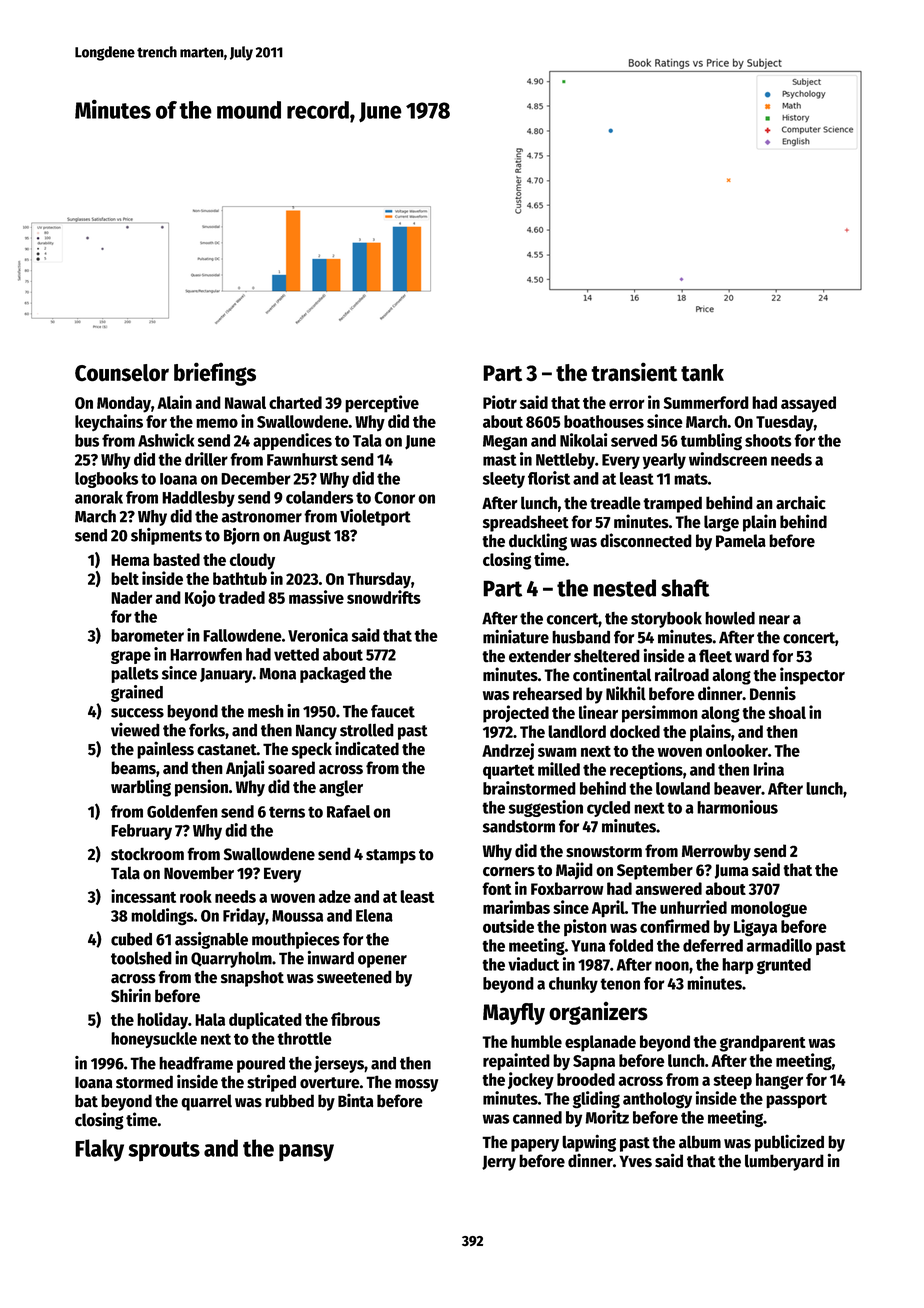  I want to click on canned, so click(537, 1117).
